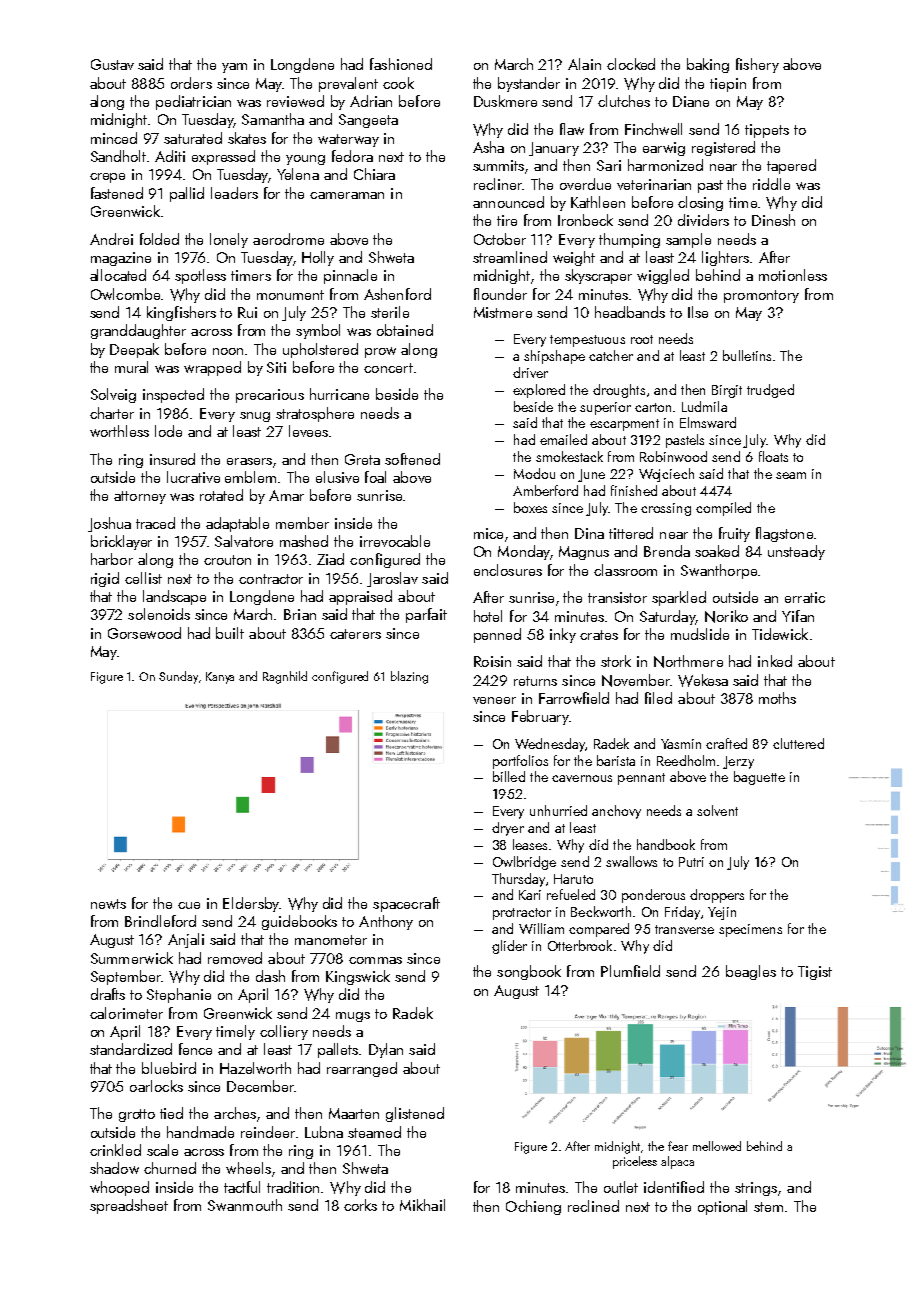 The height and width of the screenshot is (1308, 924). What do you see at coordinates (112, 64) in the screenshot?
I see `Gustav` at bounding box center [112, 64].
